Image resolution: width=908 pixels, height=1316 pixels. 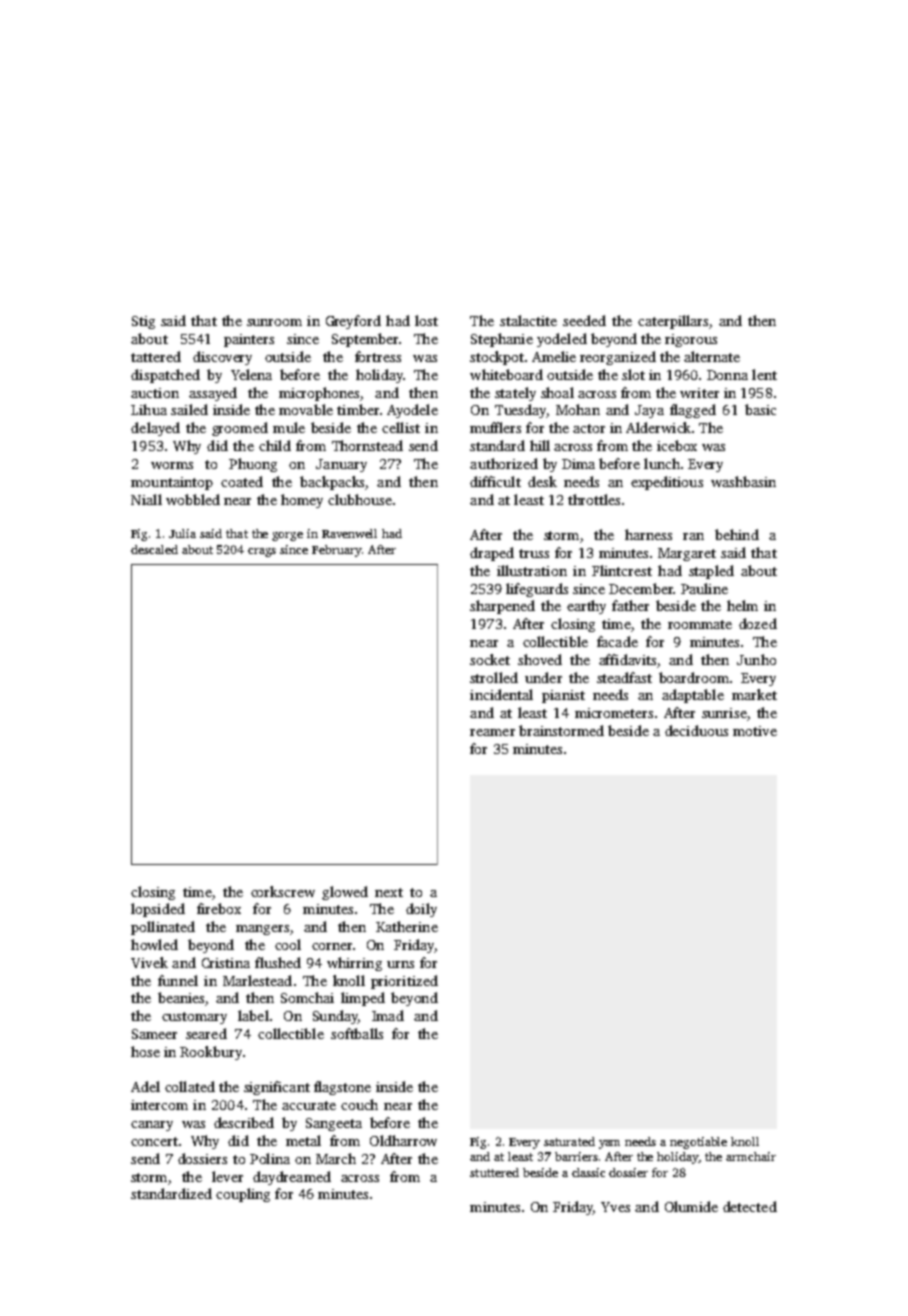 What do you see at coordinates (622, 570) in the page?
I see `Flintcrest` at bounding box center [622, 570].
